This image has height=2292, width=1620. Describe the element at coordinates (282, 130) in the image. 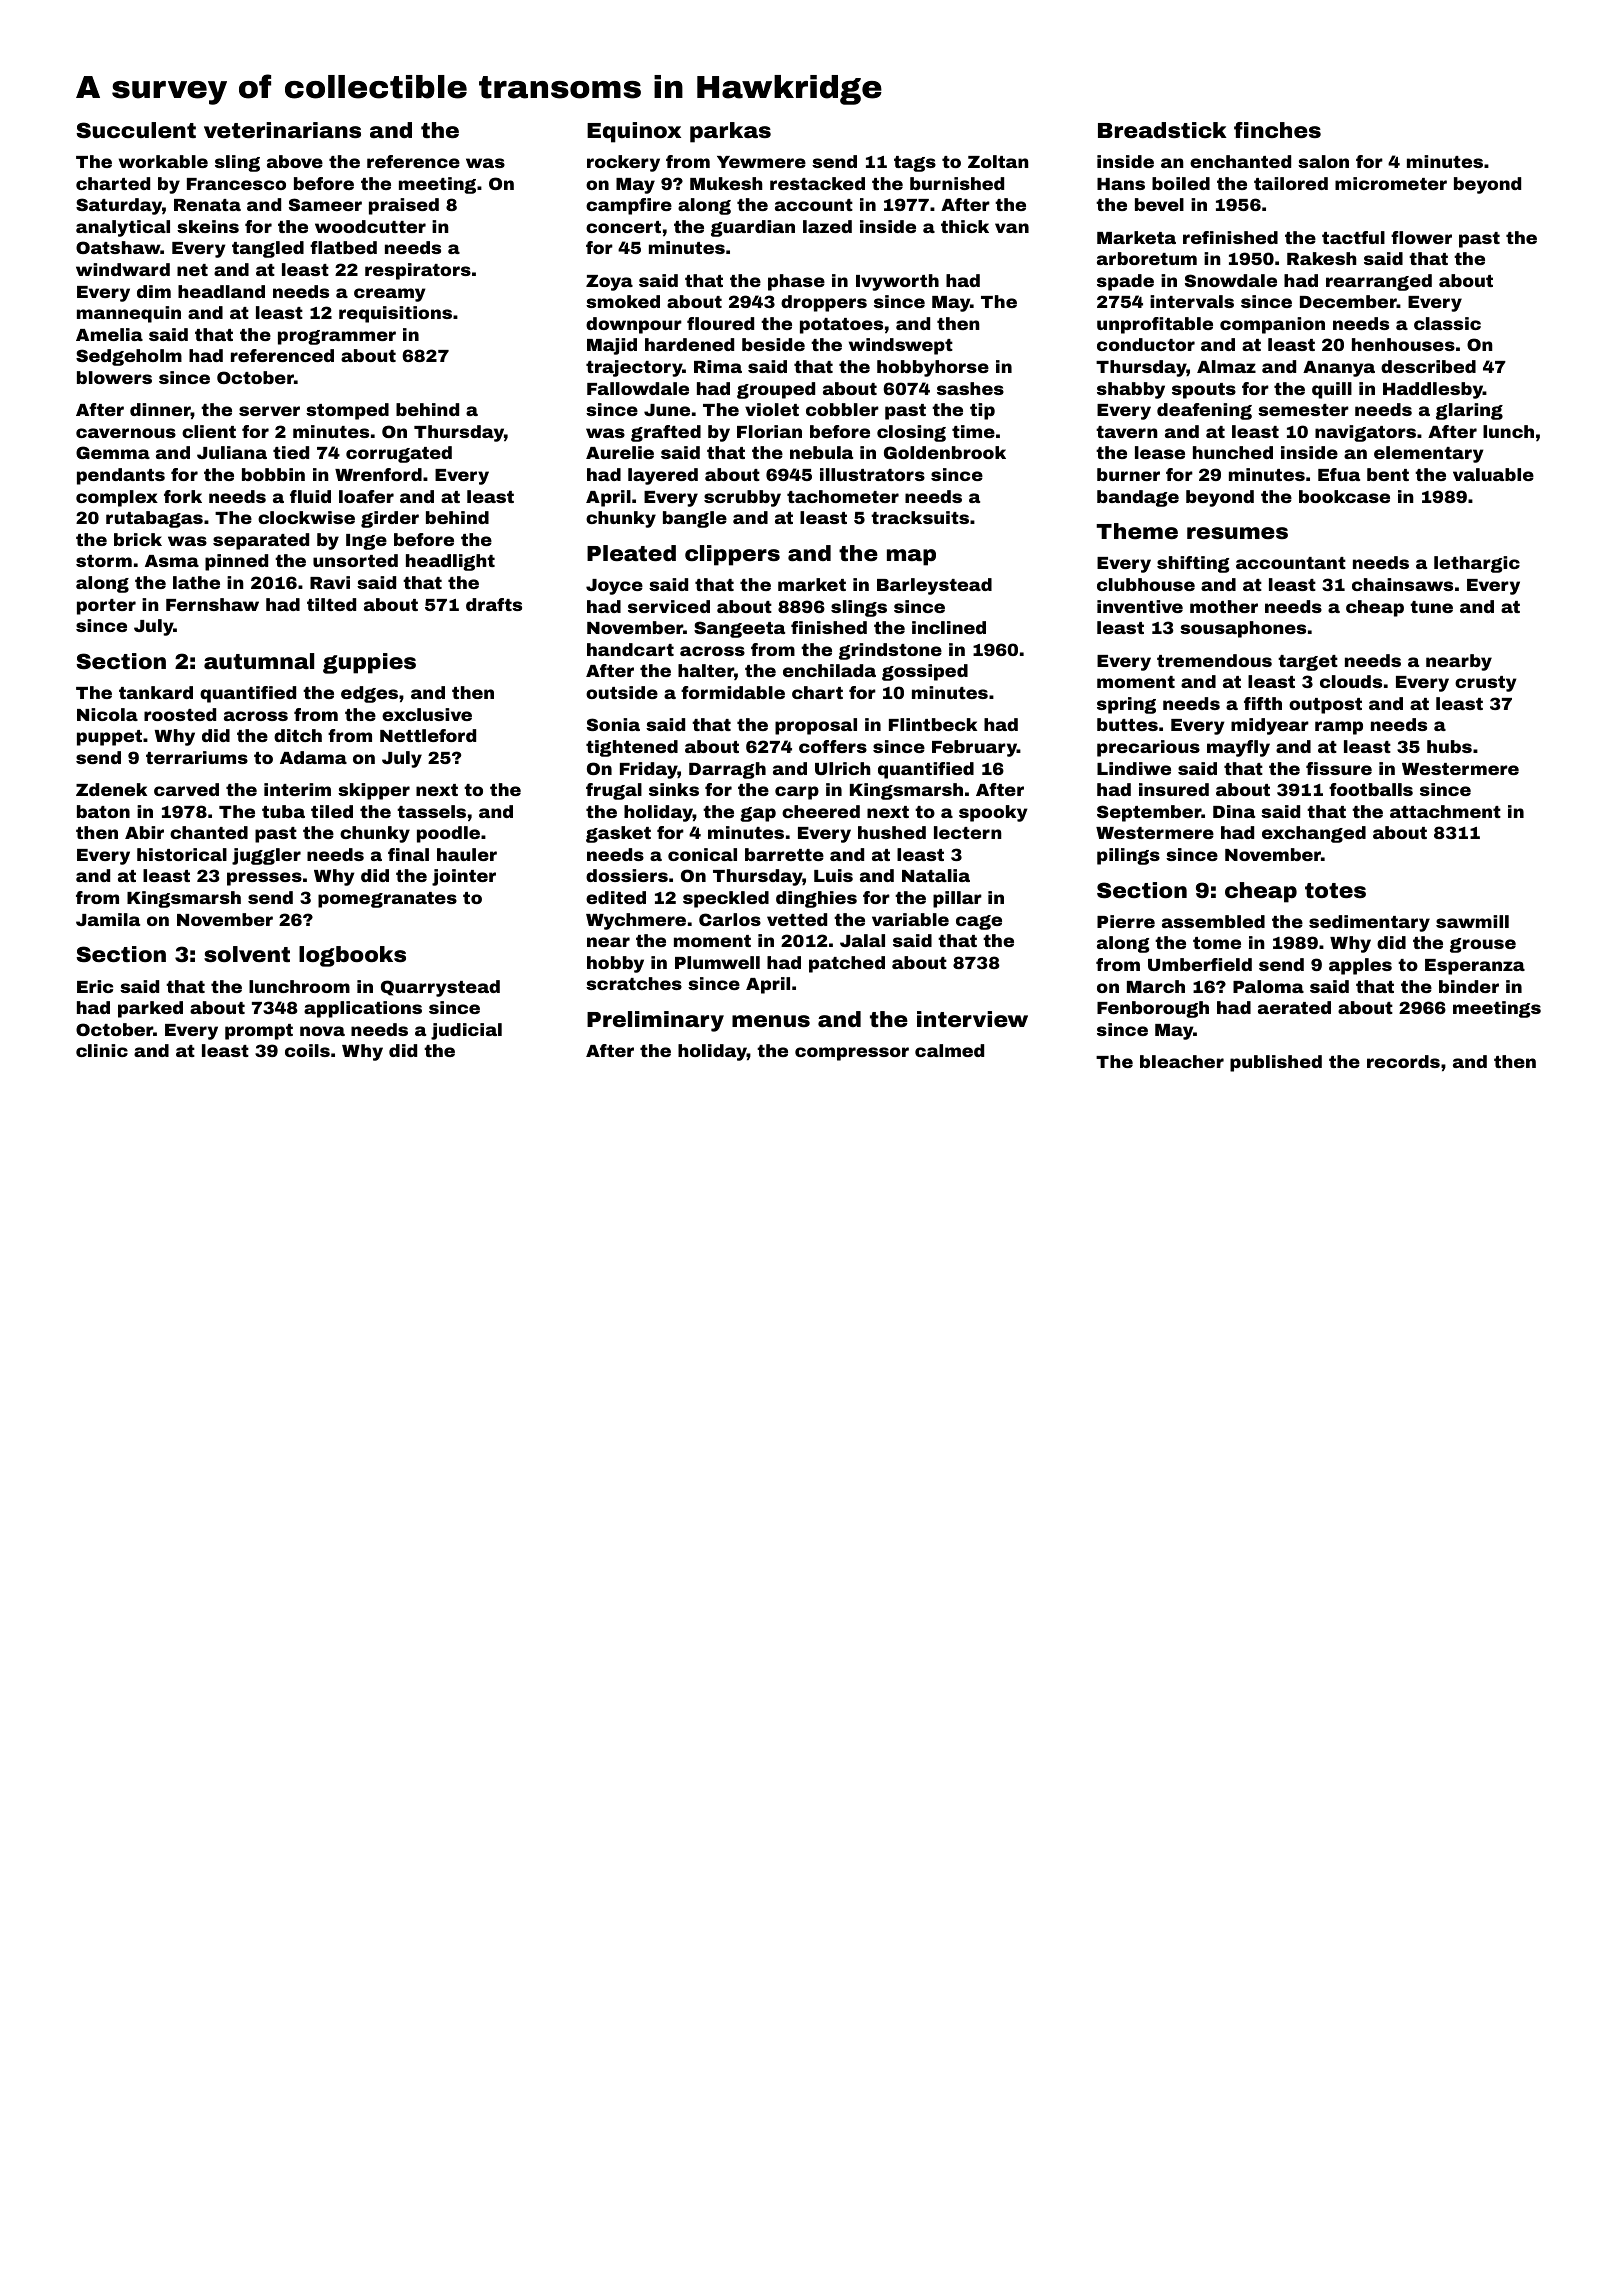

I see `veterinarians` at that location.
